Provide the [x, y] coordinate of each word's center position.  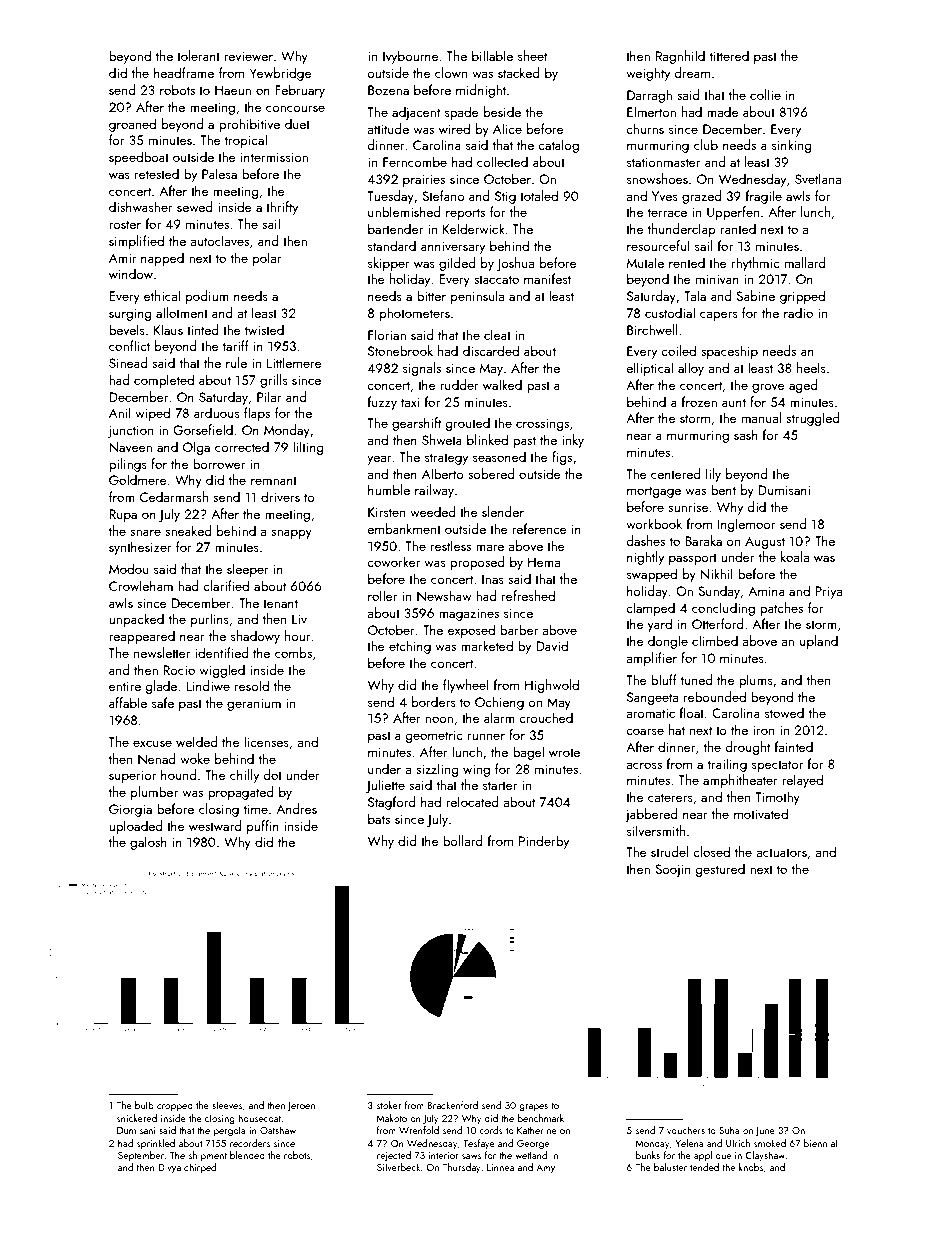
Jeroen [301, 1106]
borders [434, 701]
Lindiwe [208, 685]
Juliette [385, 786]
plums [756, 681]
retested [157, 173]
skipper [389, 264]
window [131, 273]
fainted [794, 746]
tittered [729, 55]
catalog [558, 146]
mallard [805, 262]
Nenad [156, 759]
